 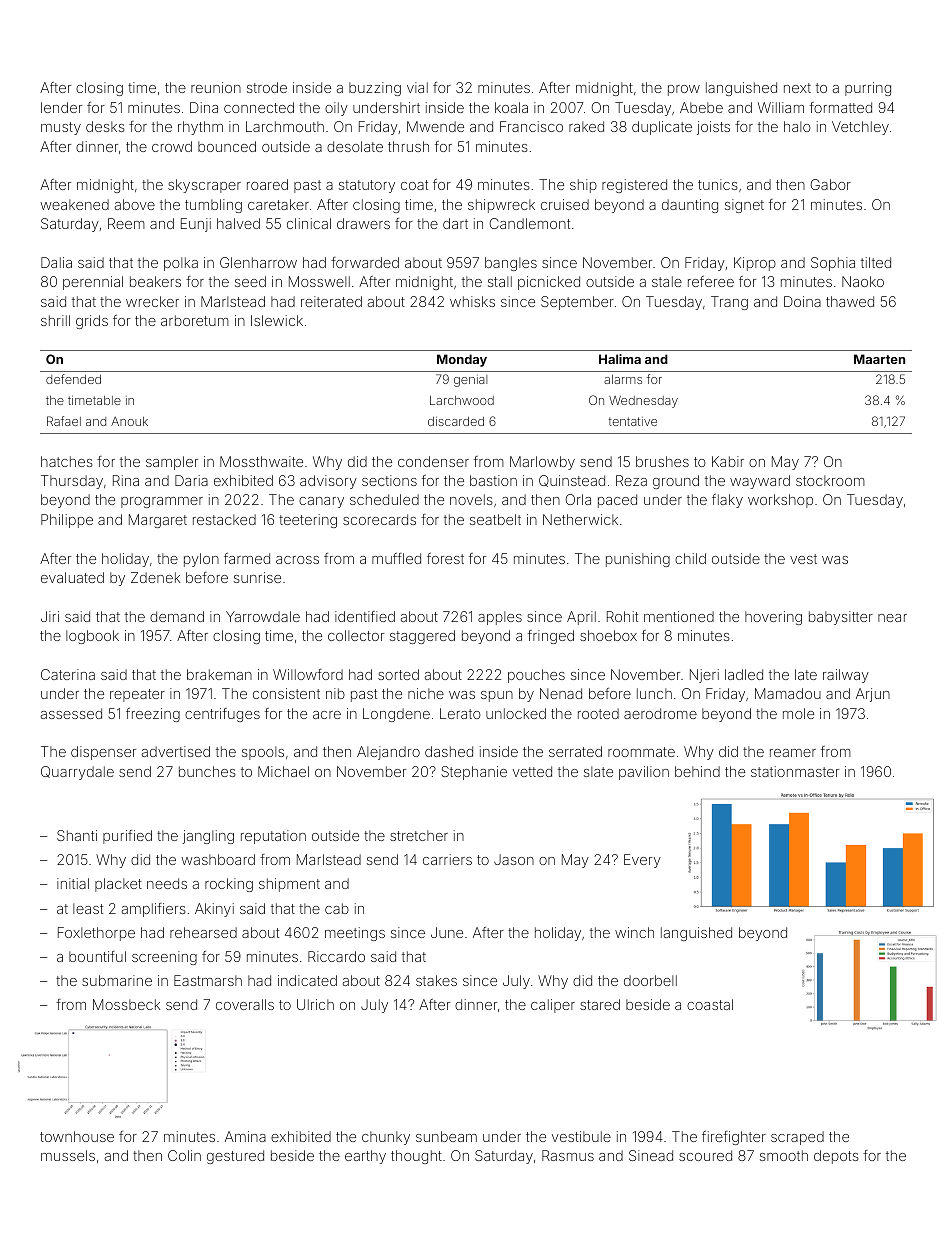 What do you see at coordinates (184, 1155) in the image?
I see `Colin` at bounding box center [184, 1155].
